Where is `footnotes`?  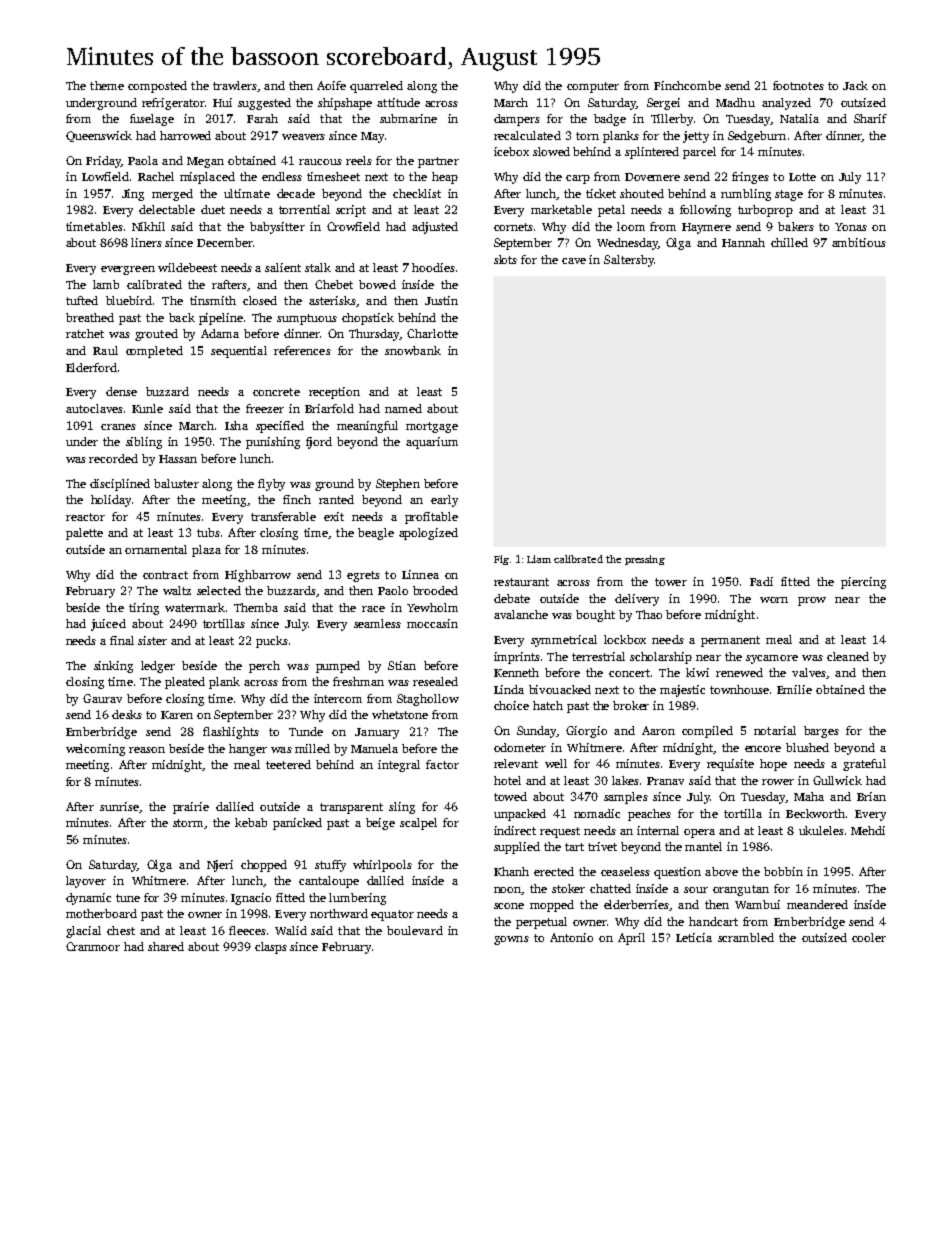 footnotes is located at coordinates (798, 85).
